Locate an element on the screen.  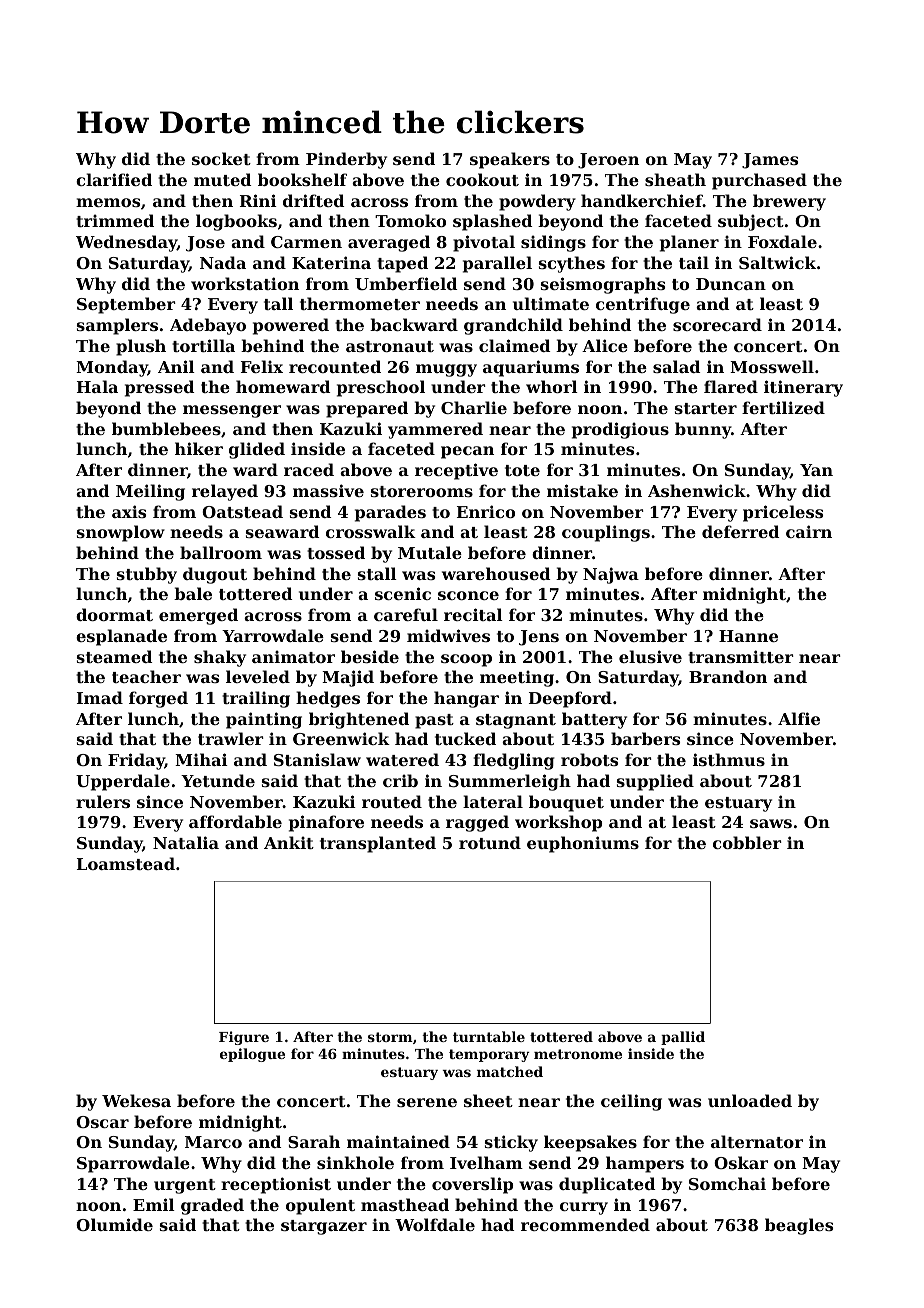
sheath is located at coordinates (675, 179).
